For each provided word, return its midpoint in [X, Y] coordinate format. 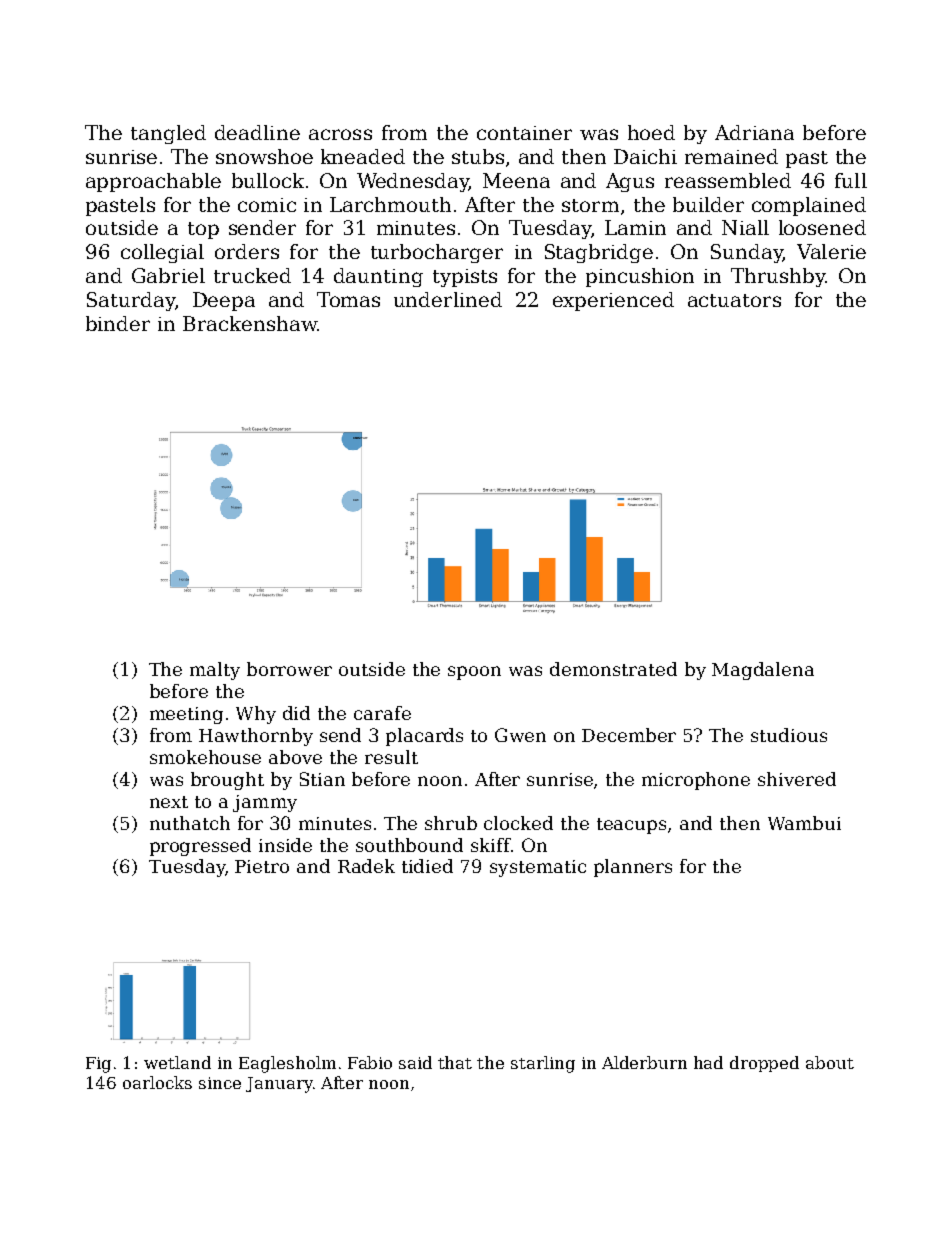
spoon [474, 673]
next [169, 802]
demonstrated [613, 669]
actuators [734, 300]
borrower [289, 669]
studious [789, 735]
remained [731, 156]
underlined [448, 299]
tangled [168, 134]
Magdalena [763, 671]
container [524, 133]
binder [118, 323]
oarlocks [157, 1082]
